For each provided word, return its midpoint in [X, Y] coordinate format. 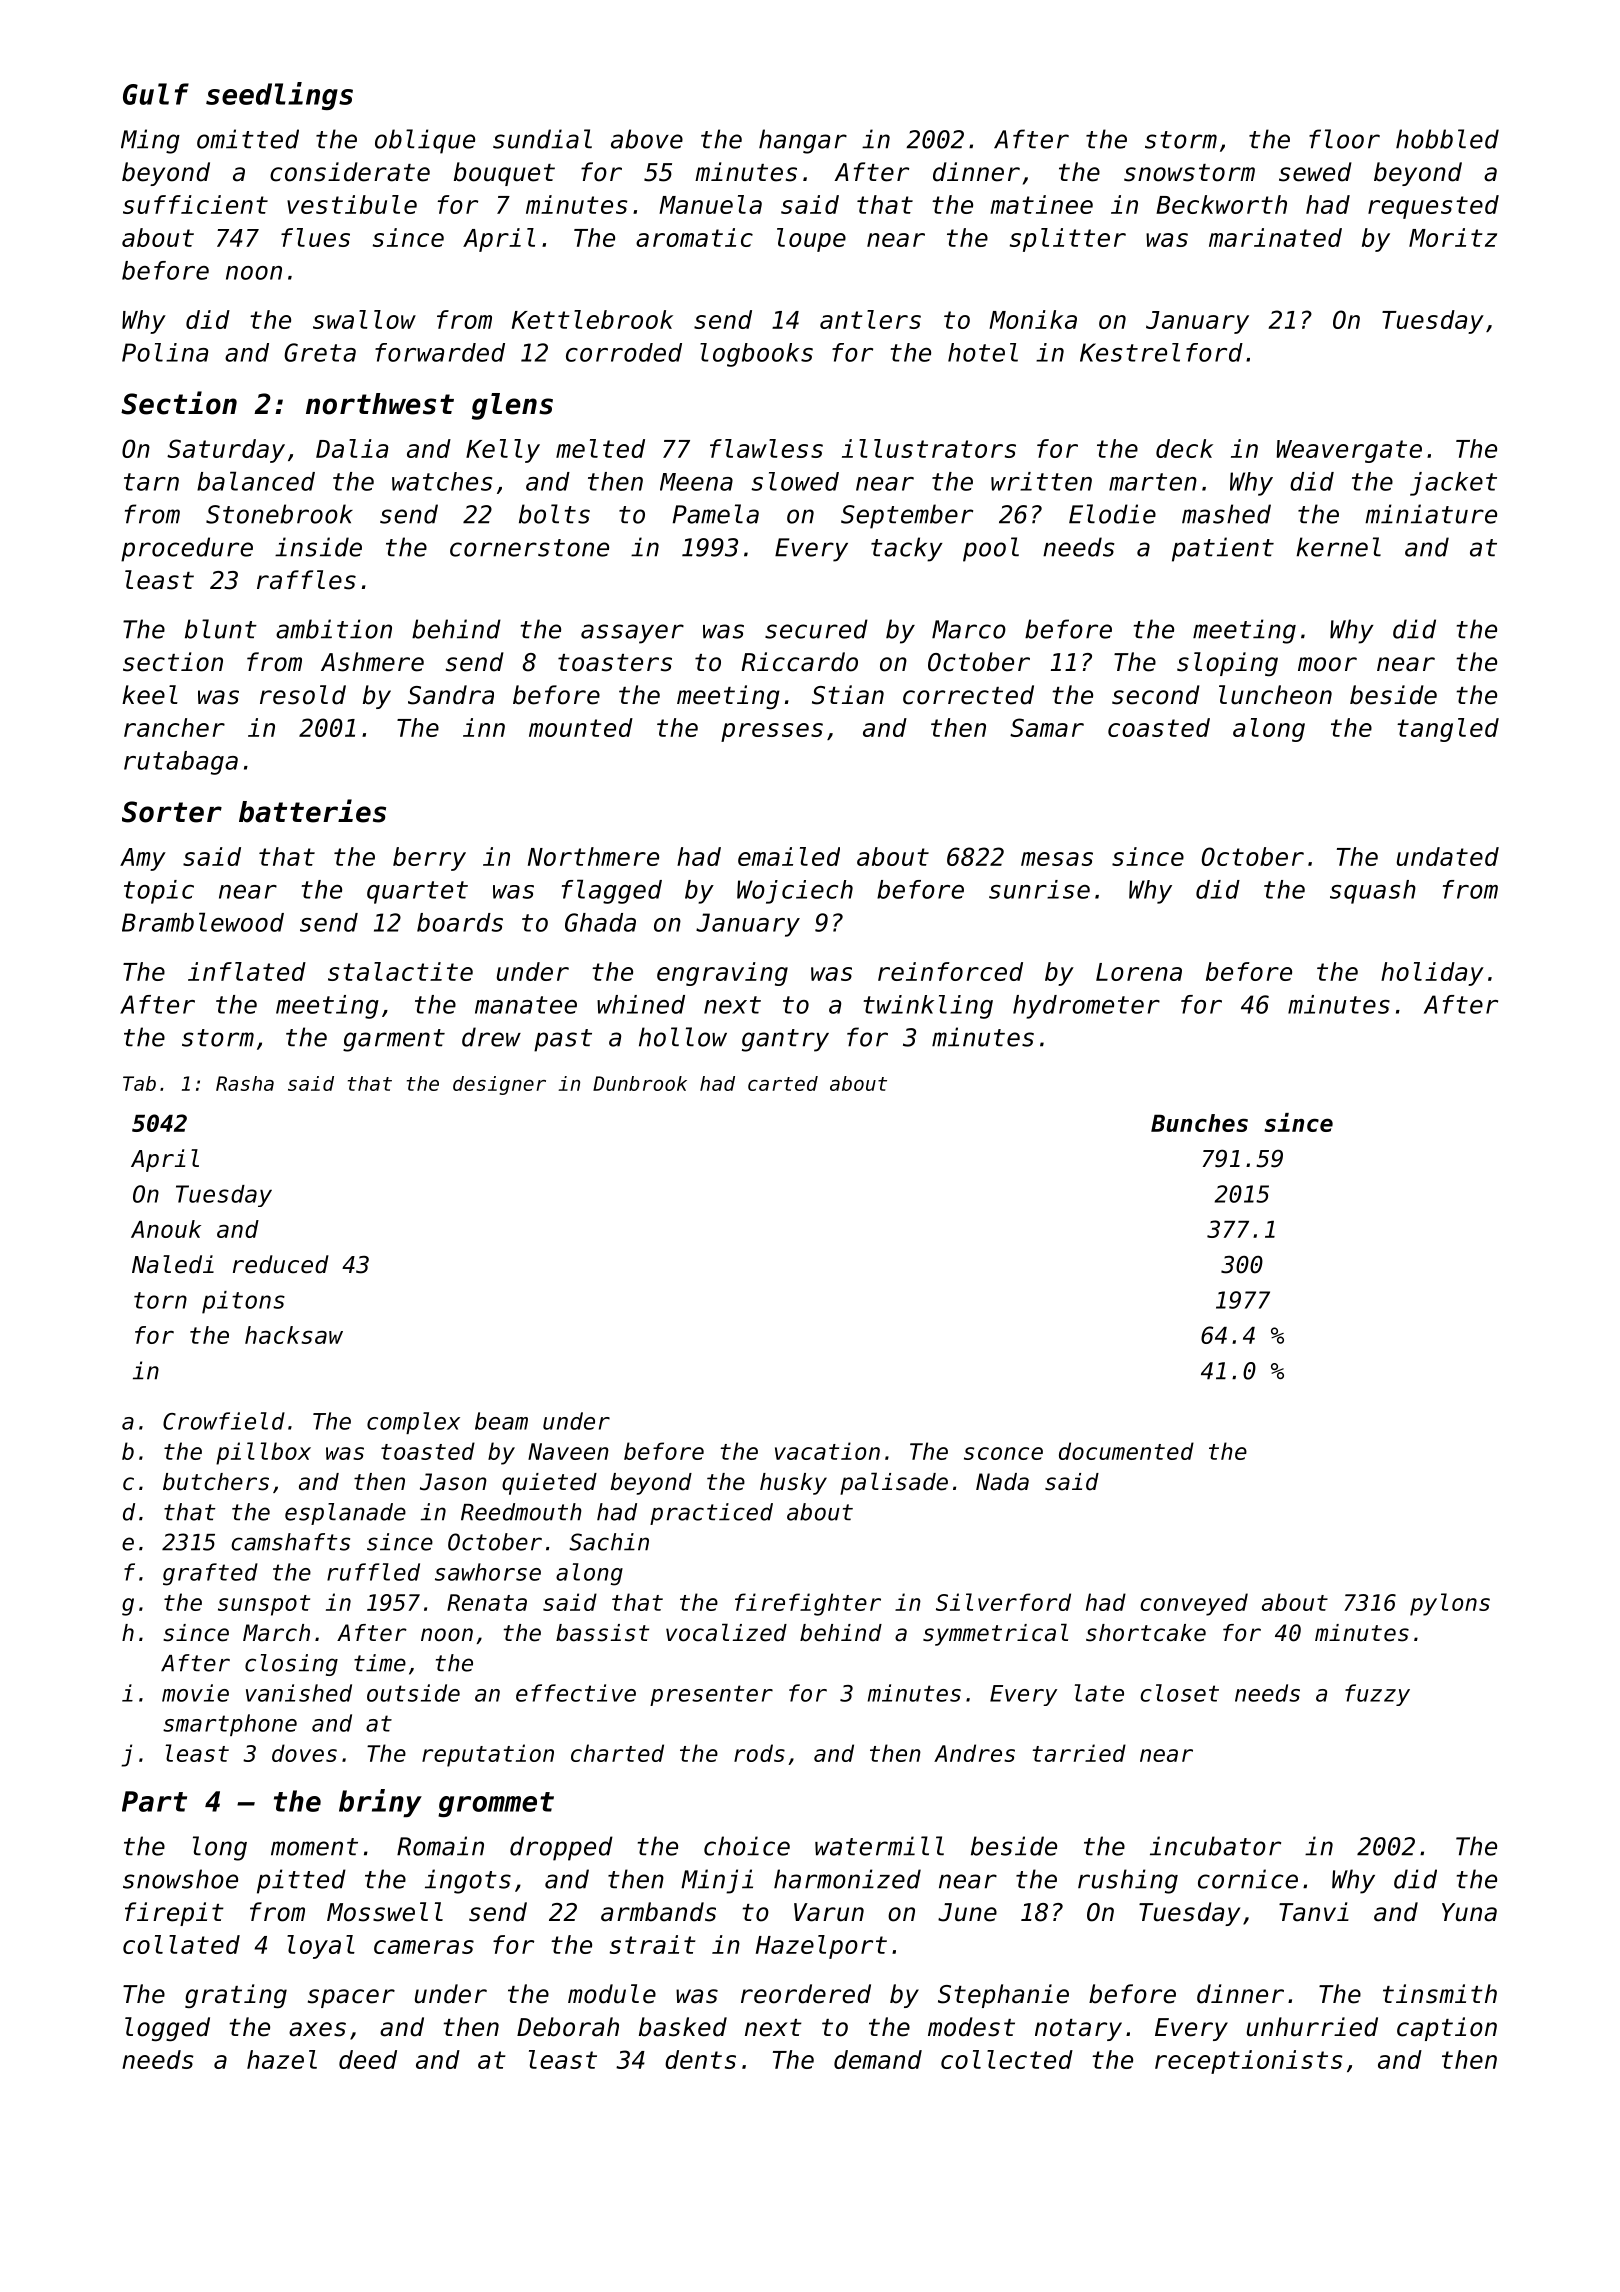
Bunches [1199, 1123]
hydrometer [1086, 1007]
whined [641, 1004]
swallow [364, 319]
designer [499, 1085]
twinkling [928, 1007]
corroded [624, 352]
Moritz [1453, 237]
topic [159, 892]
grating [236, 1996]
